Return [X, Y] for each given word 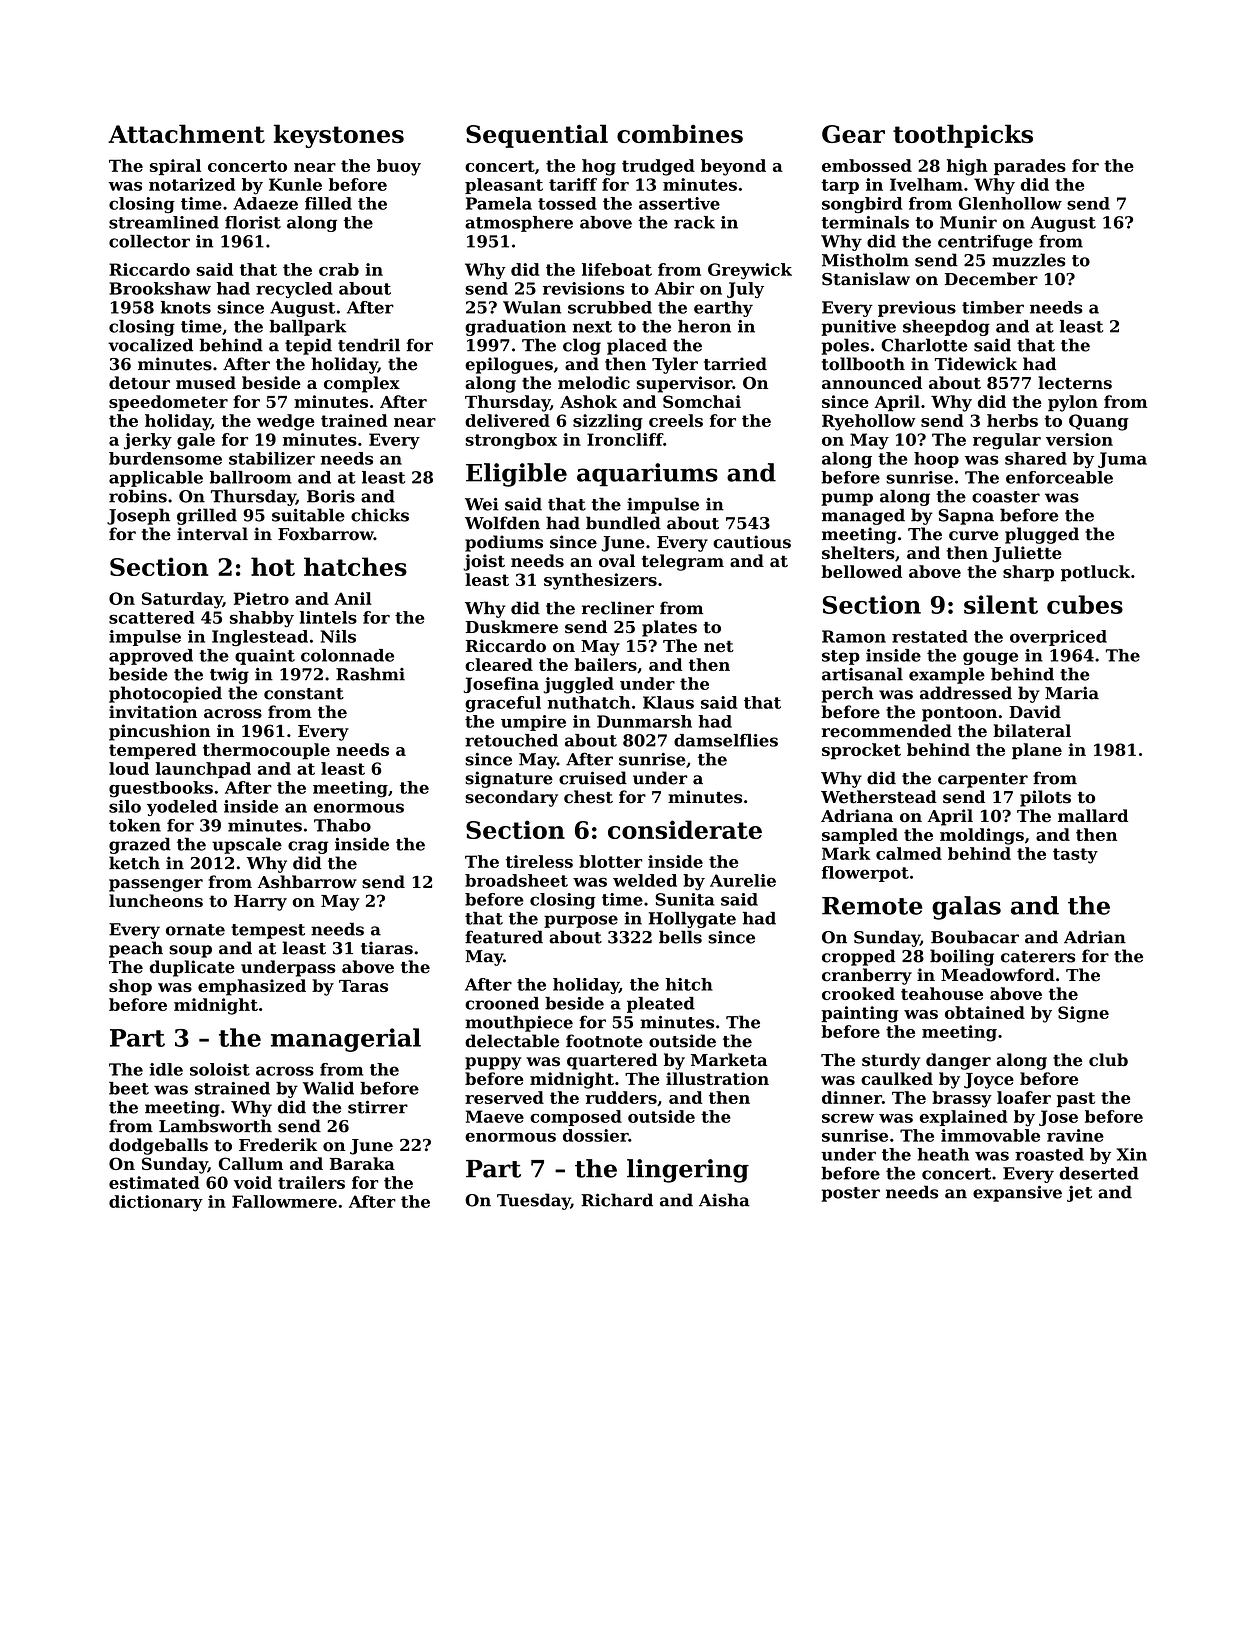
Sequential [537, 136]
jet [1079, 1194]
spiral [175, 167]
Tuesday [534, 1201]
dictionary [156, 1203]
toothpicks [963, 136]
